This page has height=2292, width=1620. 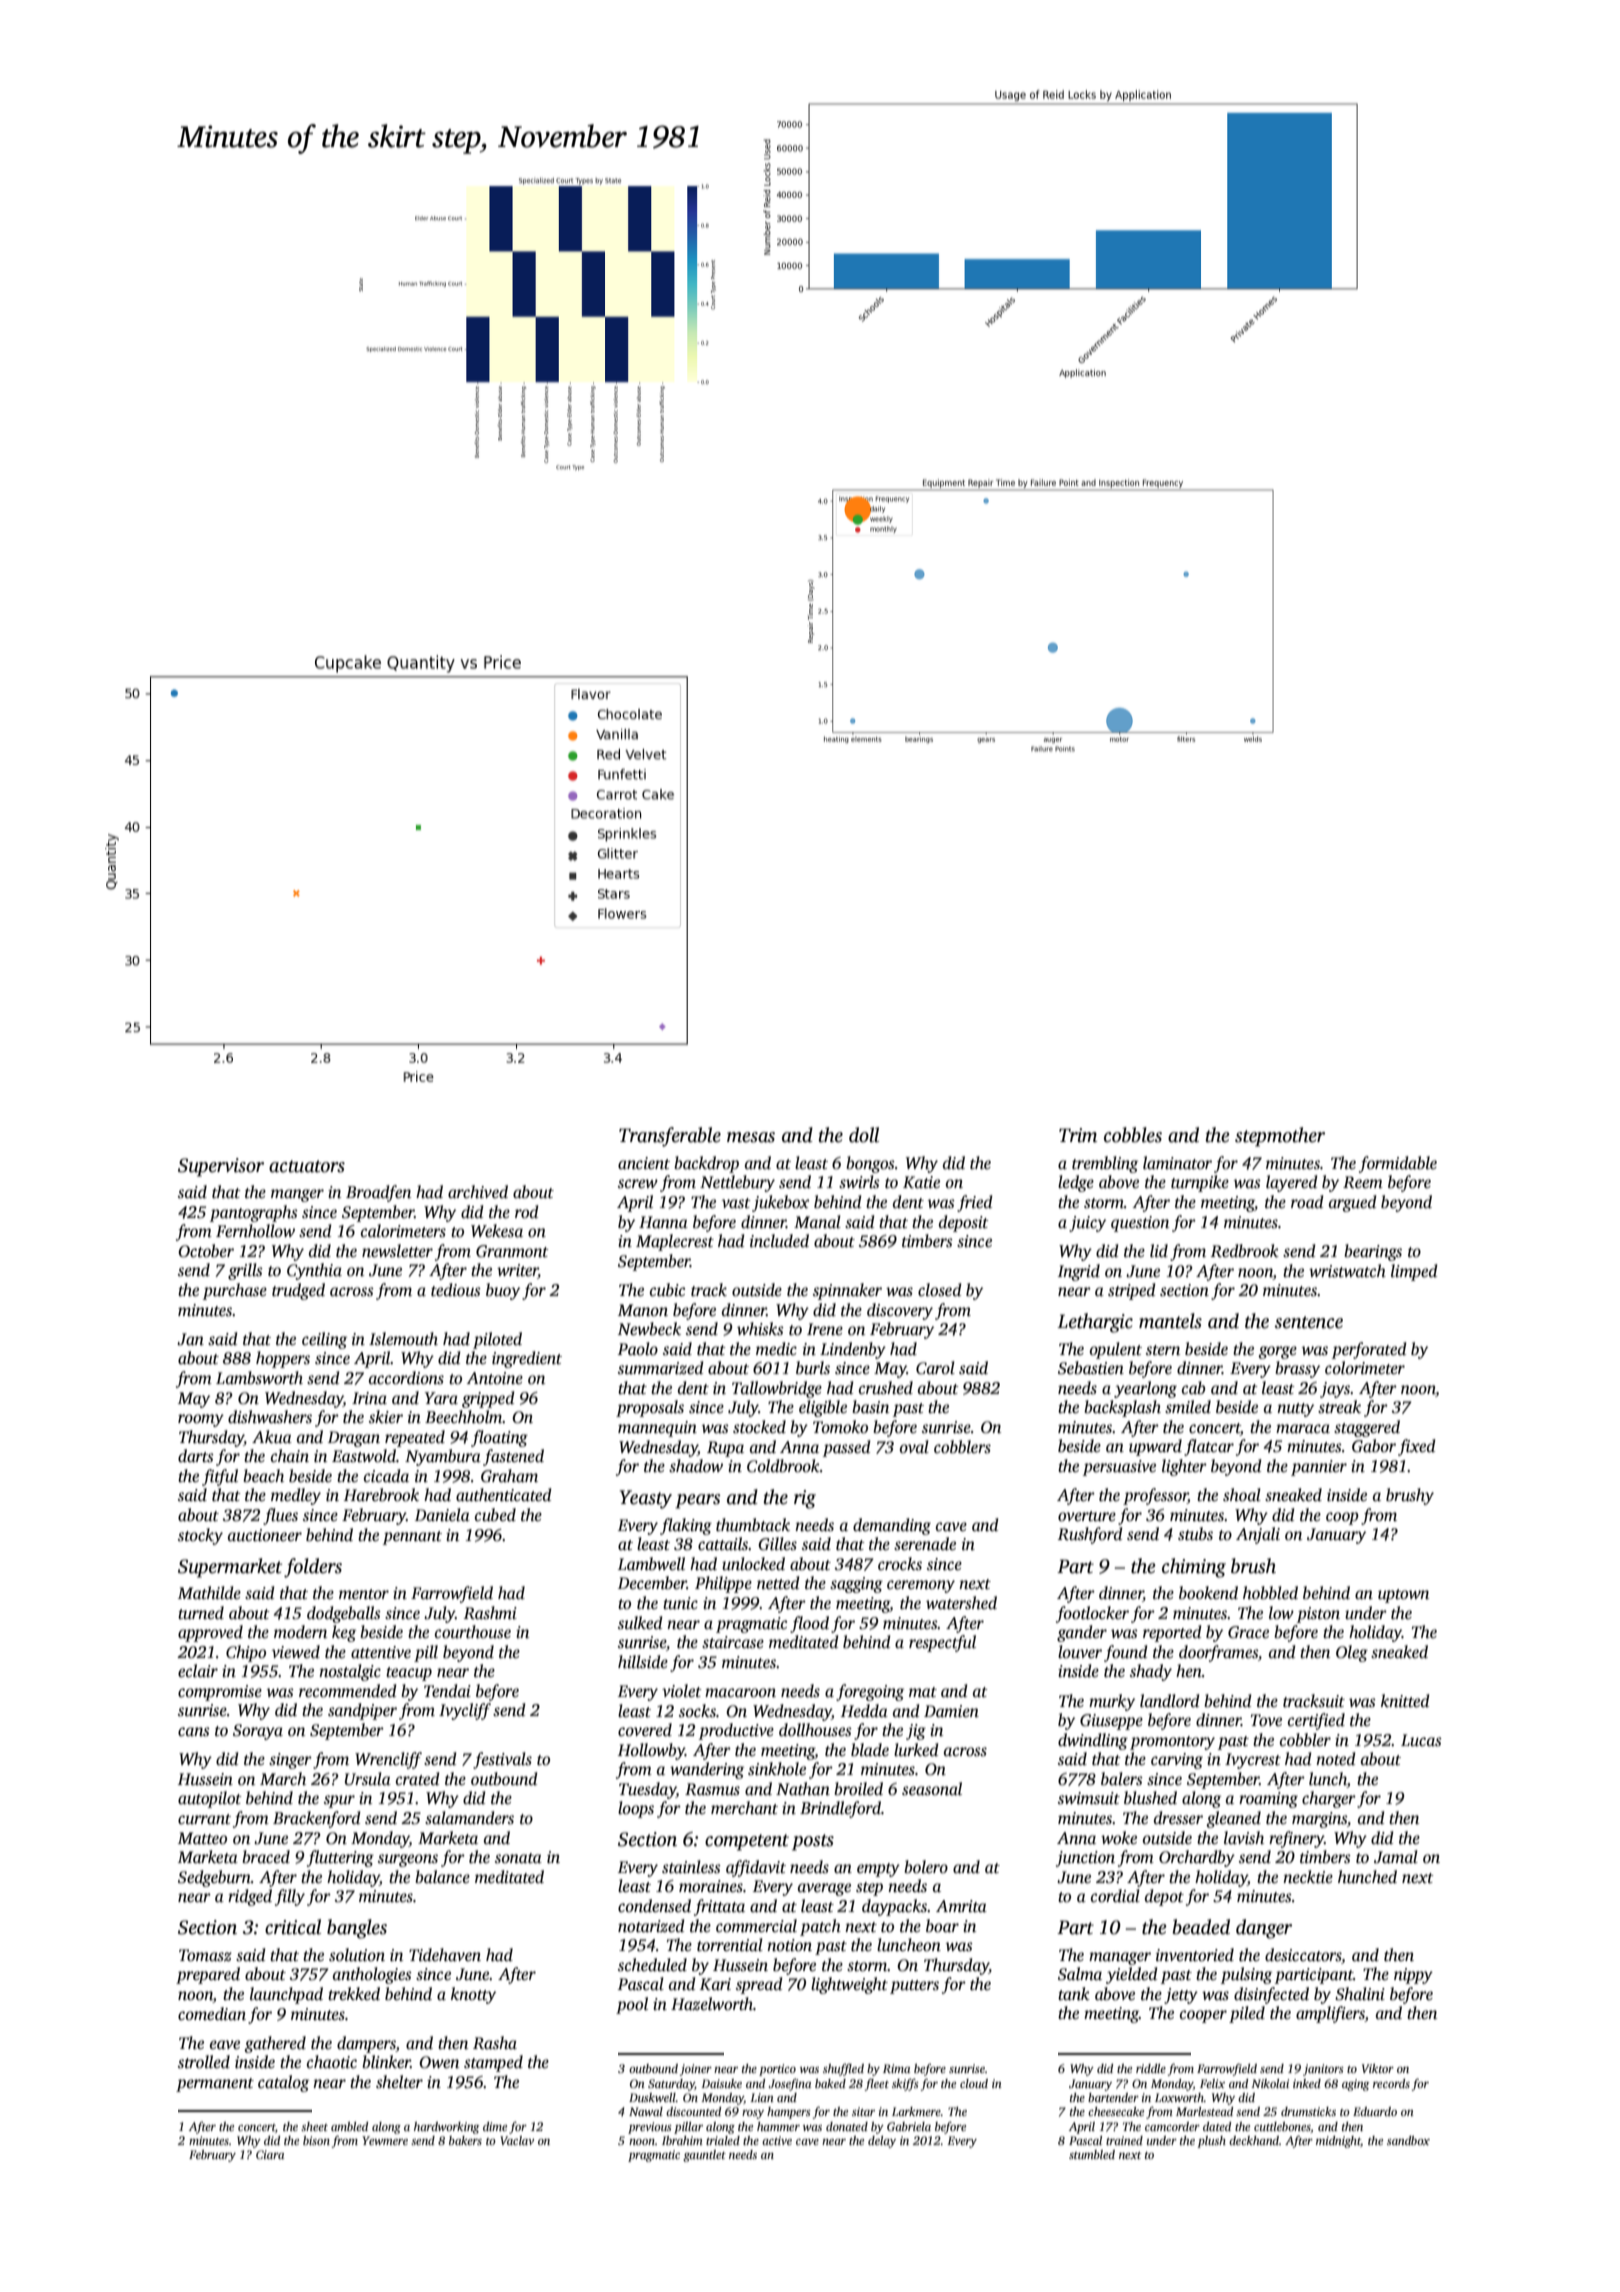 I want to click on cobbles, so click(x=1133, y=1135).
